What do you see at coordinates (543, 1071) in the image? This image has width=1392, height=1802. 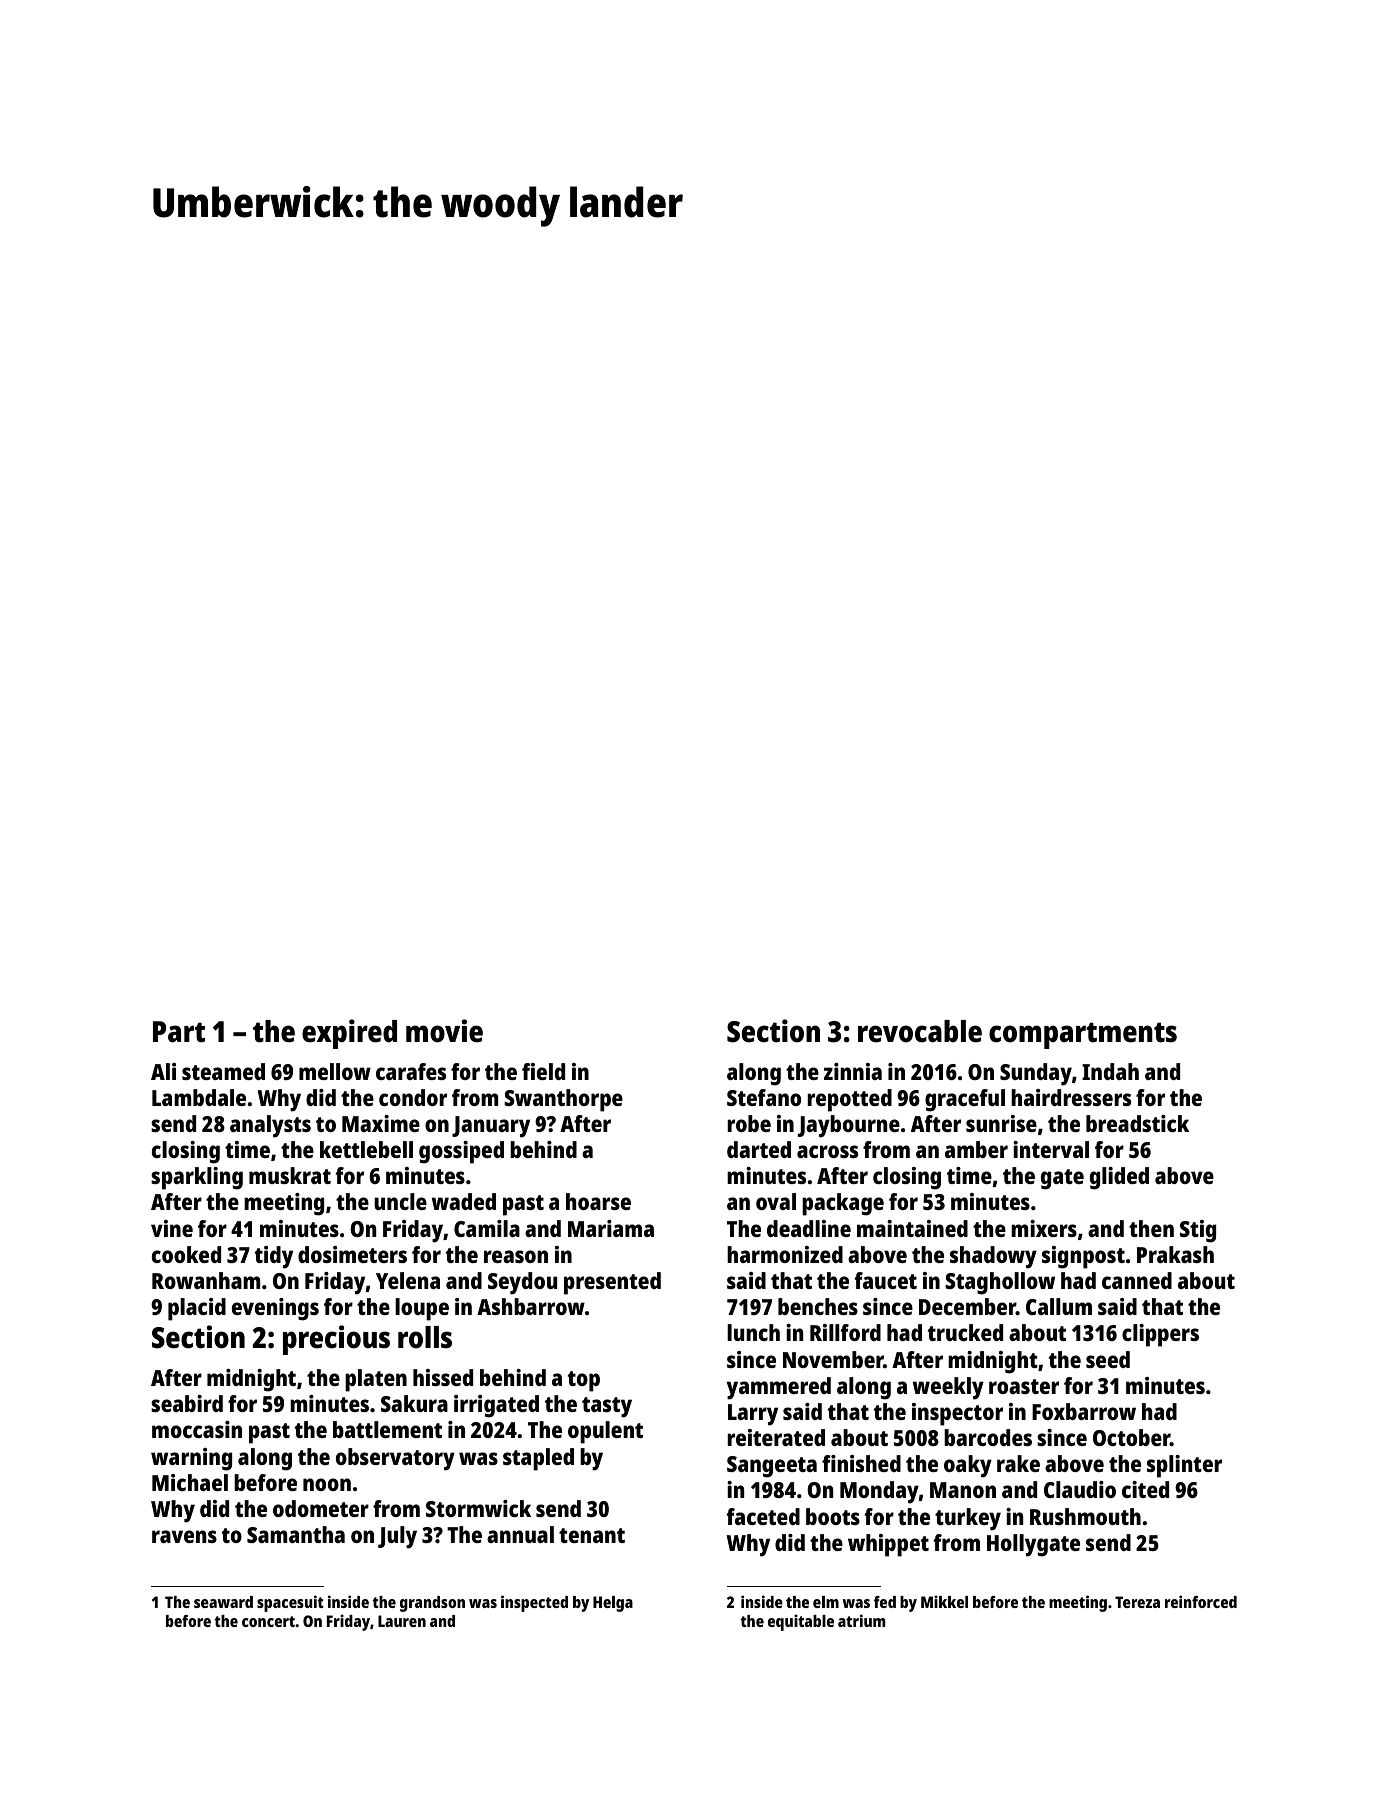 I see `field` at bounding box center [543, 1071].
